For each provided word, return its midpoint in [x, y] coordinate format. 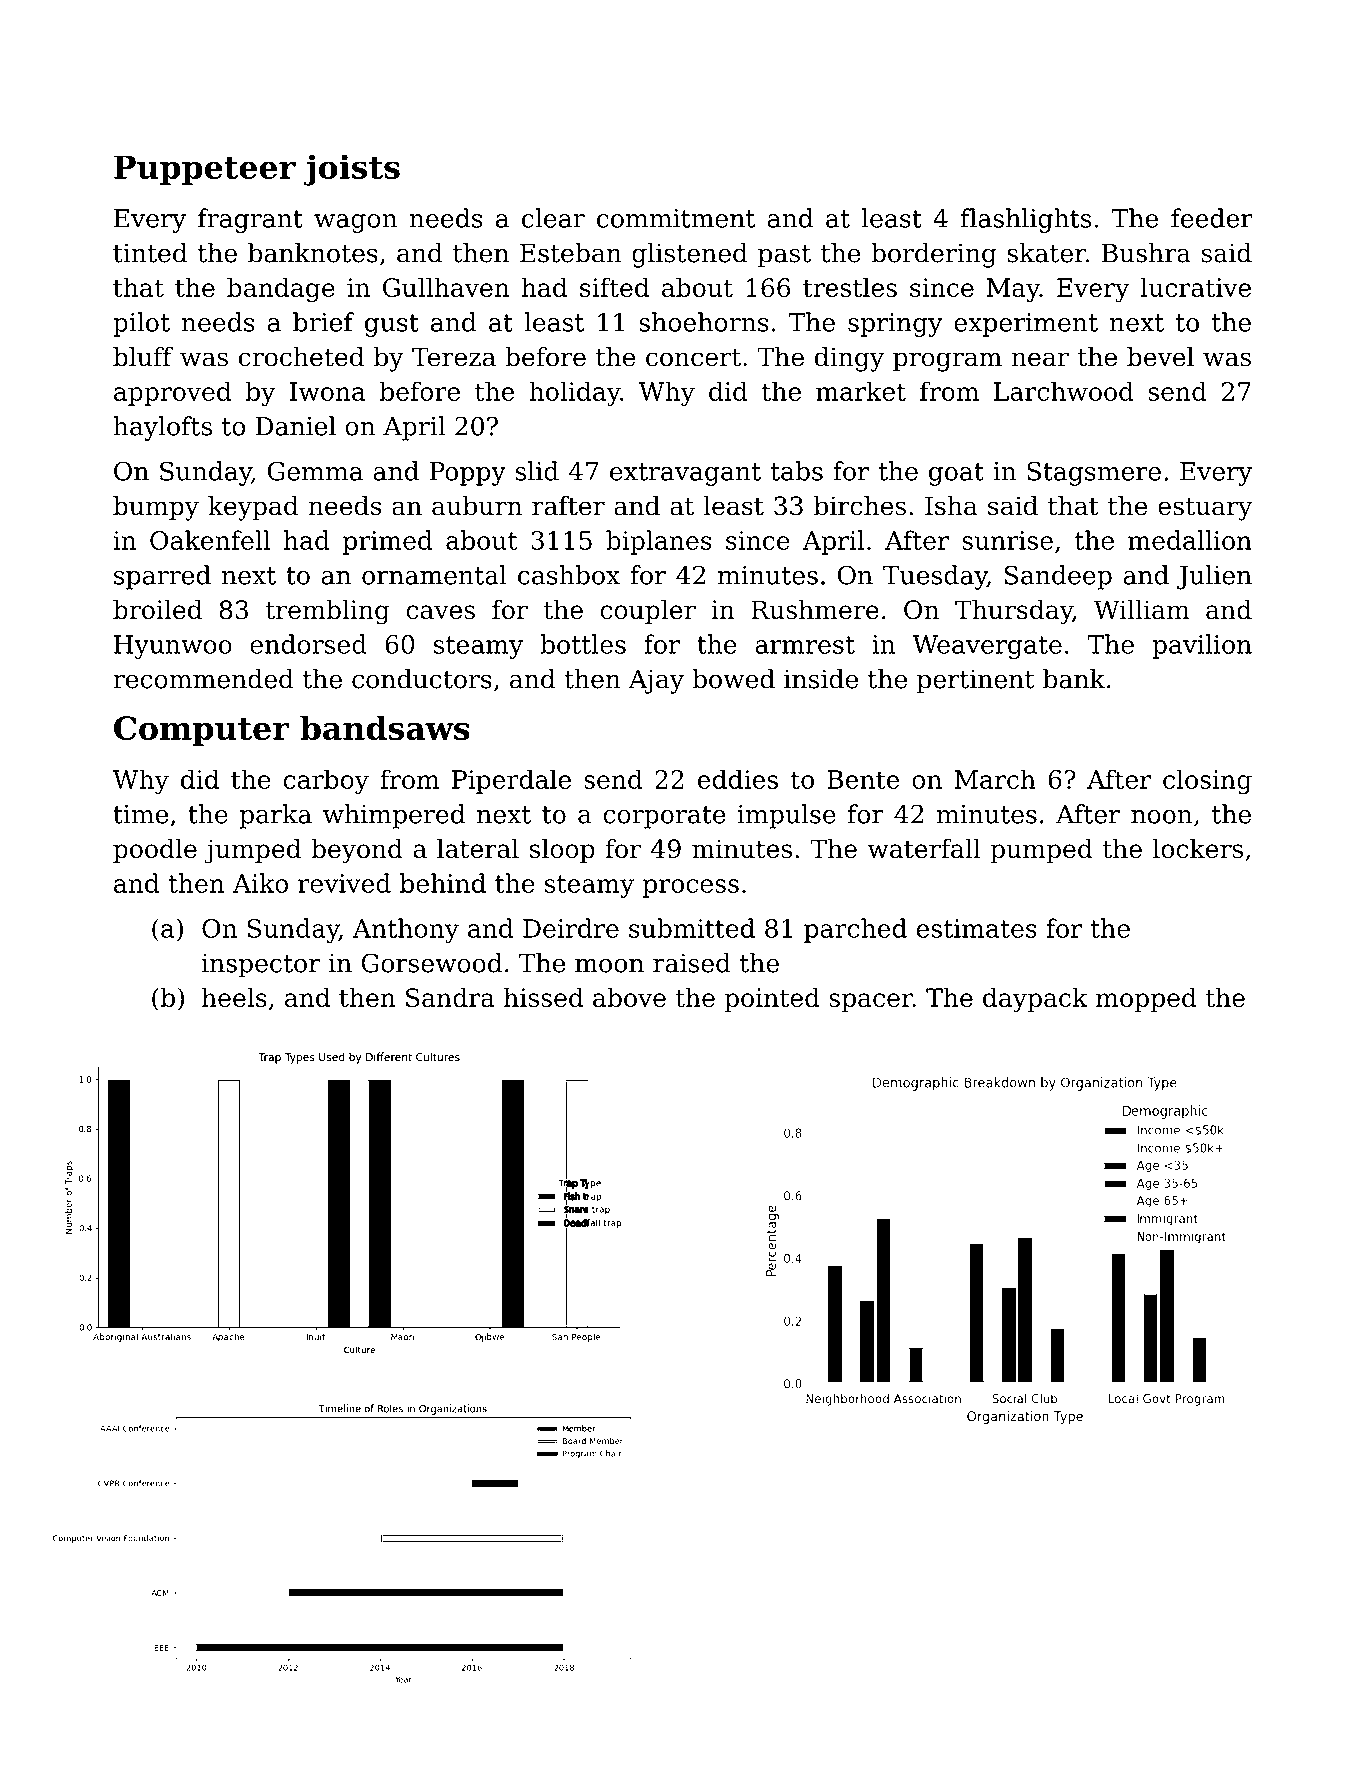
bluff [143, 357]
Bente [863, 779]
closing [1207, 781]
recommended [203, 679]
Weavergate [987, 647]
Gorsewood [431, 963]
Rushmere [815, 610]
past [784, 256]
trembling [328, 612]
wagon [355, 223]
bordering [934, 255]
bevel [1160, 357]
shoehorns [704, 322]
